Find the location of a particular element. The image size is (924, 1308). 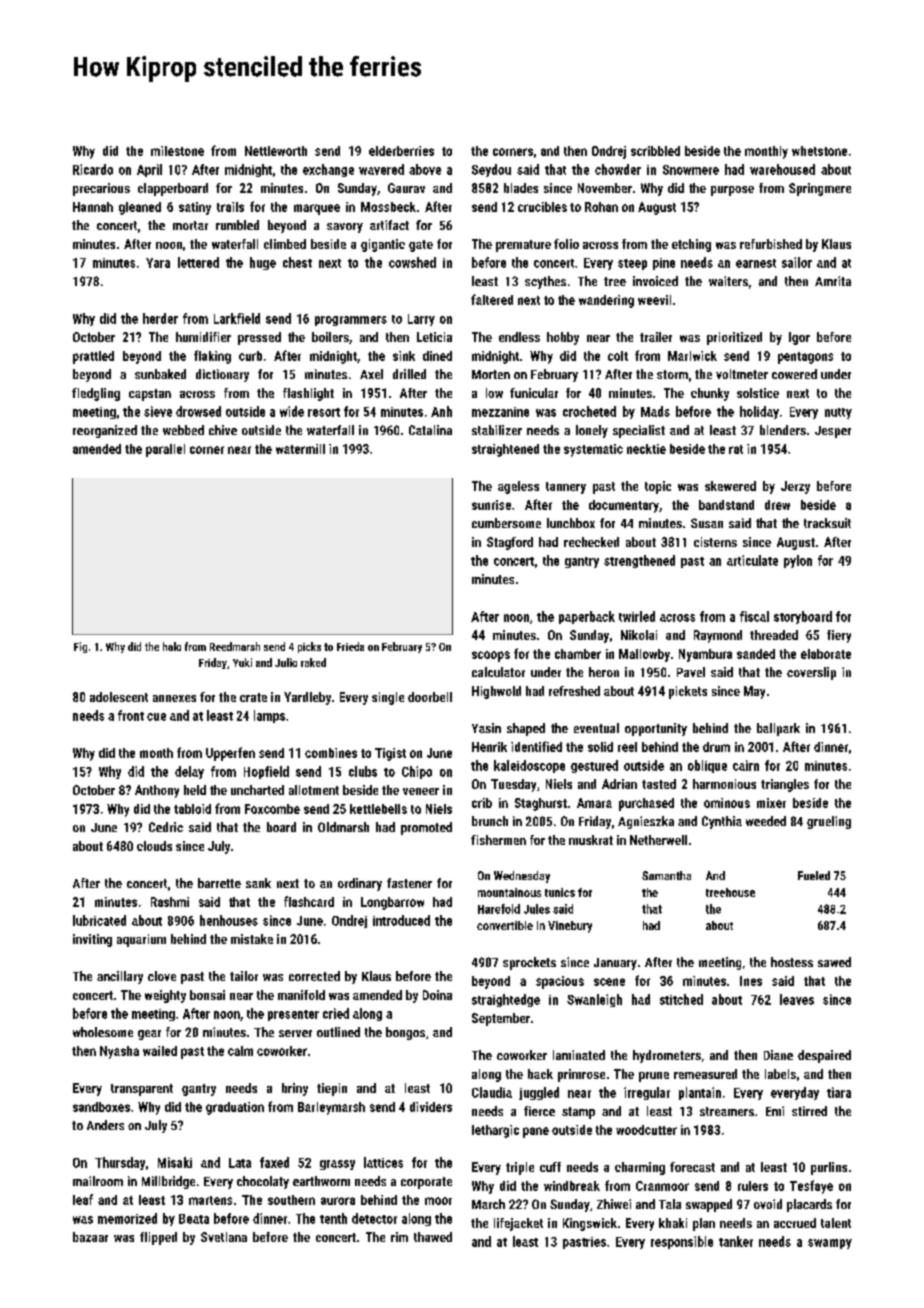

Jules is located at coordinates (537, 909).
